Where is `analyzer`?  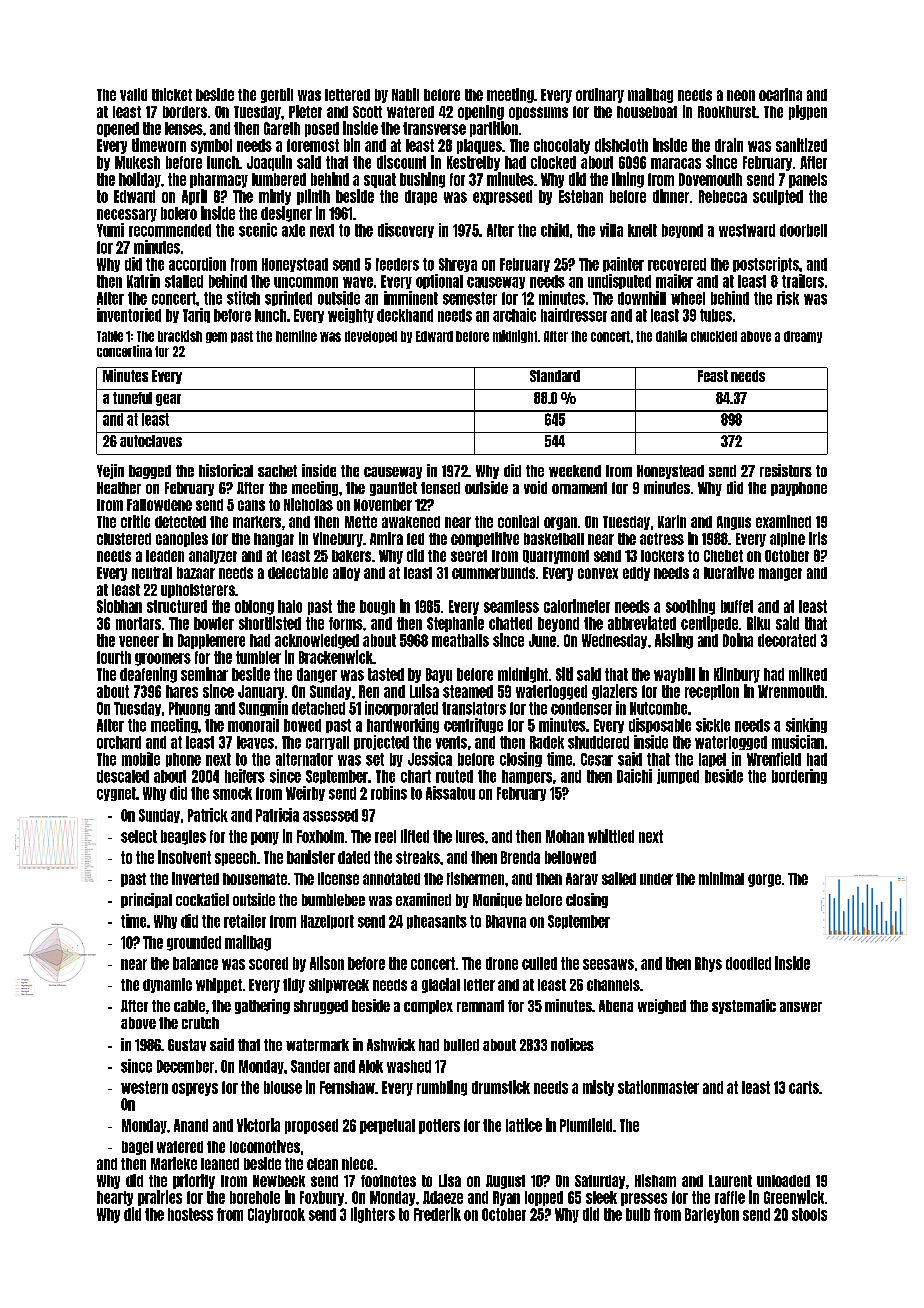
analyzer is located at coordinates (213, 557).
